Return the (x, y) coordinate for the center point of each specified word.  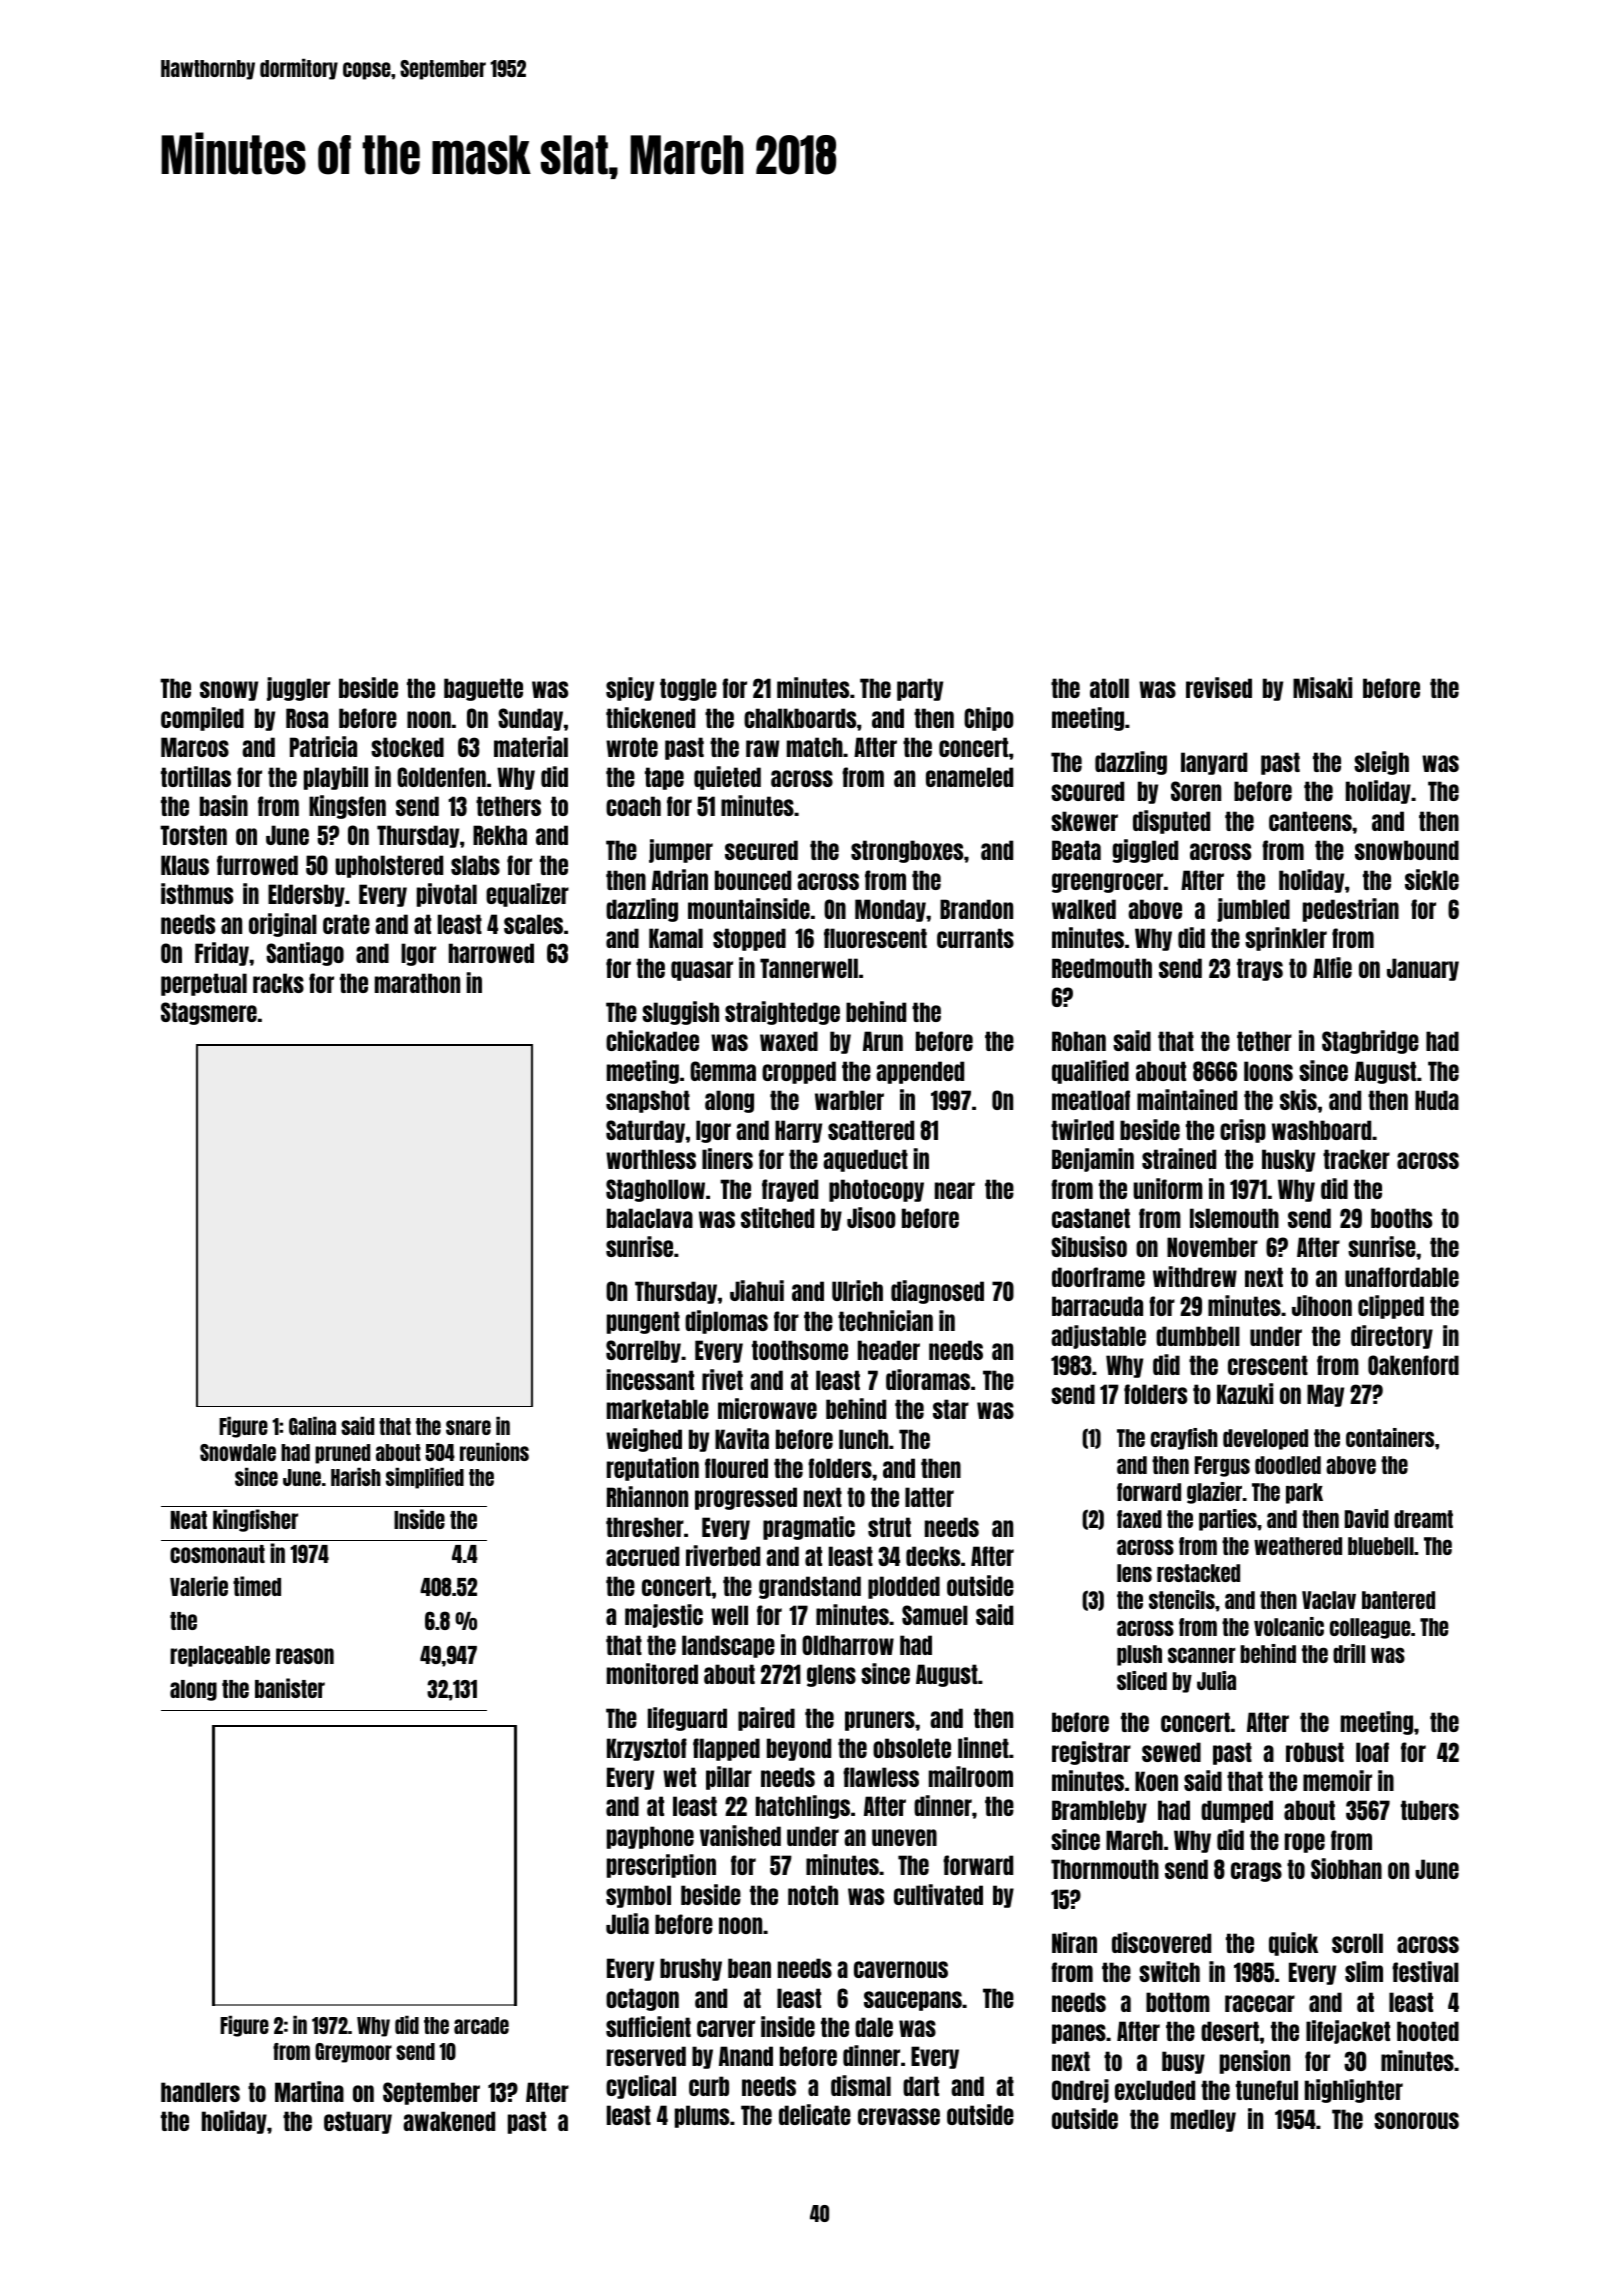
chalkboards (800, 718)
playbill (336, 778)
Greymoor (353, 2053)
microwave (767, 1408)
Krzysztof (647, 1749)
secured (761, 850)
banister (290, 1688)
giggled (1145, 851)
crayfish (1184, 1439)
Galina (312, 1426)
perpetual (204, 984)
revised (1219, 687)
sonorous (1416, 2120)
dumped (1237, 1811)
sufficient (648, 2026)
